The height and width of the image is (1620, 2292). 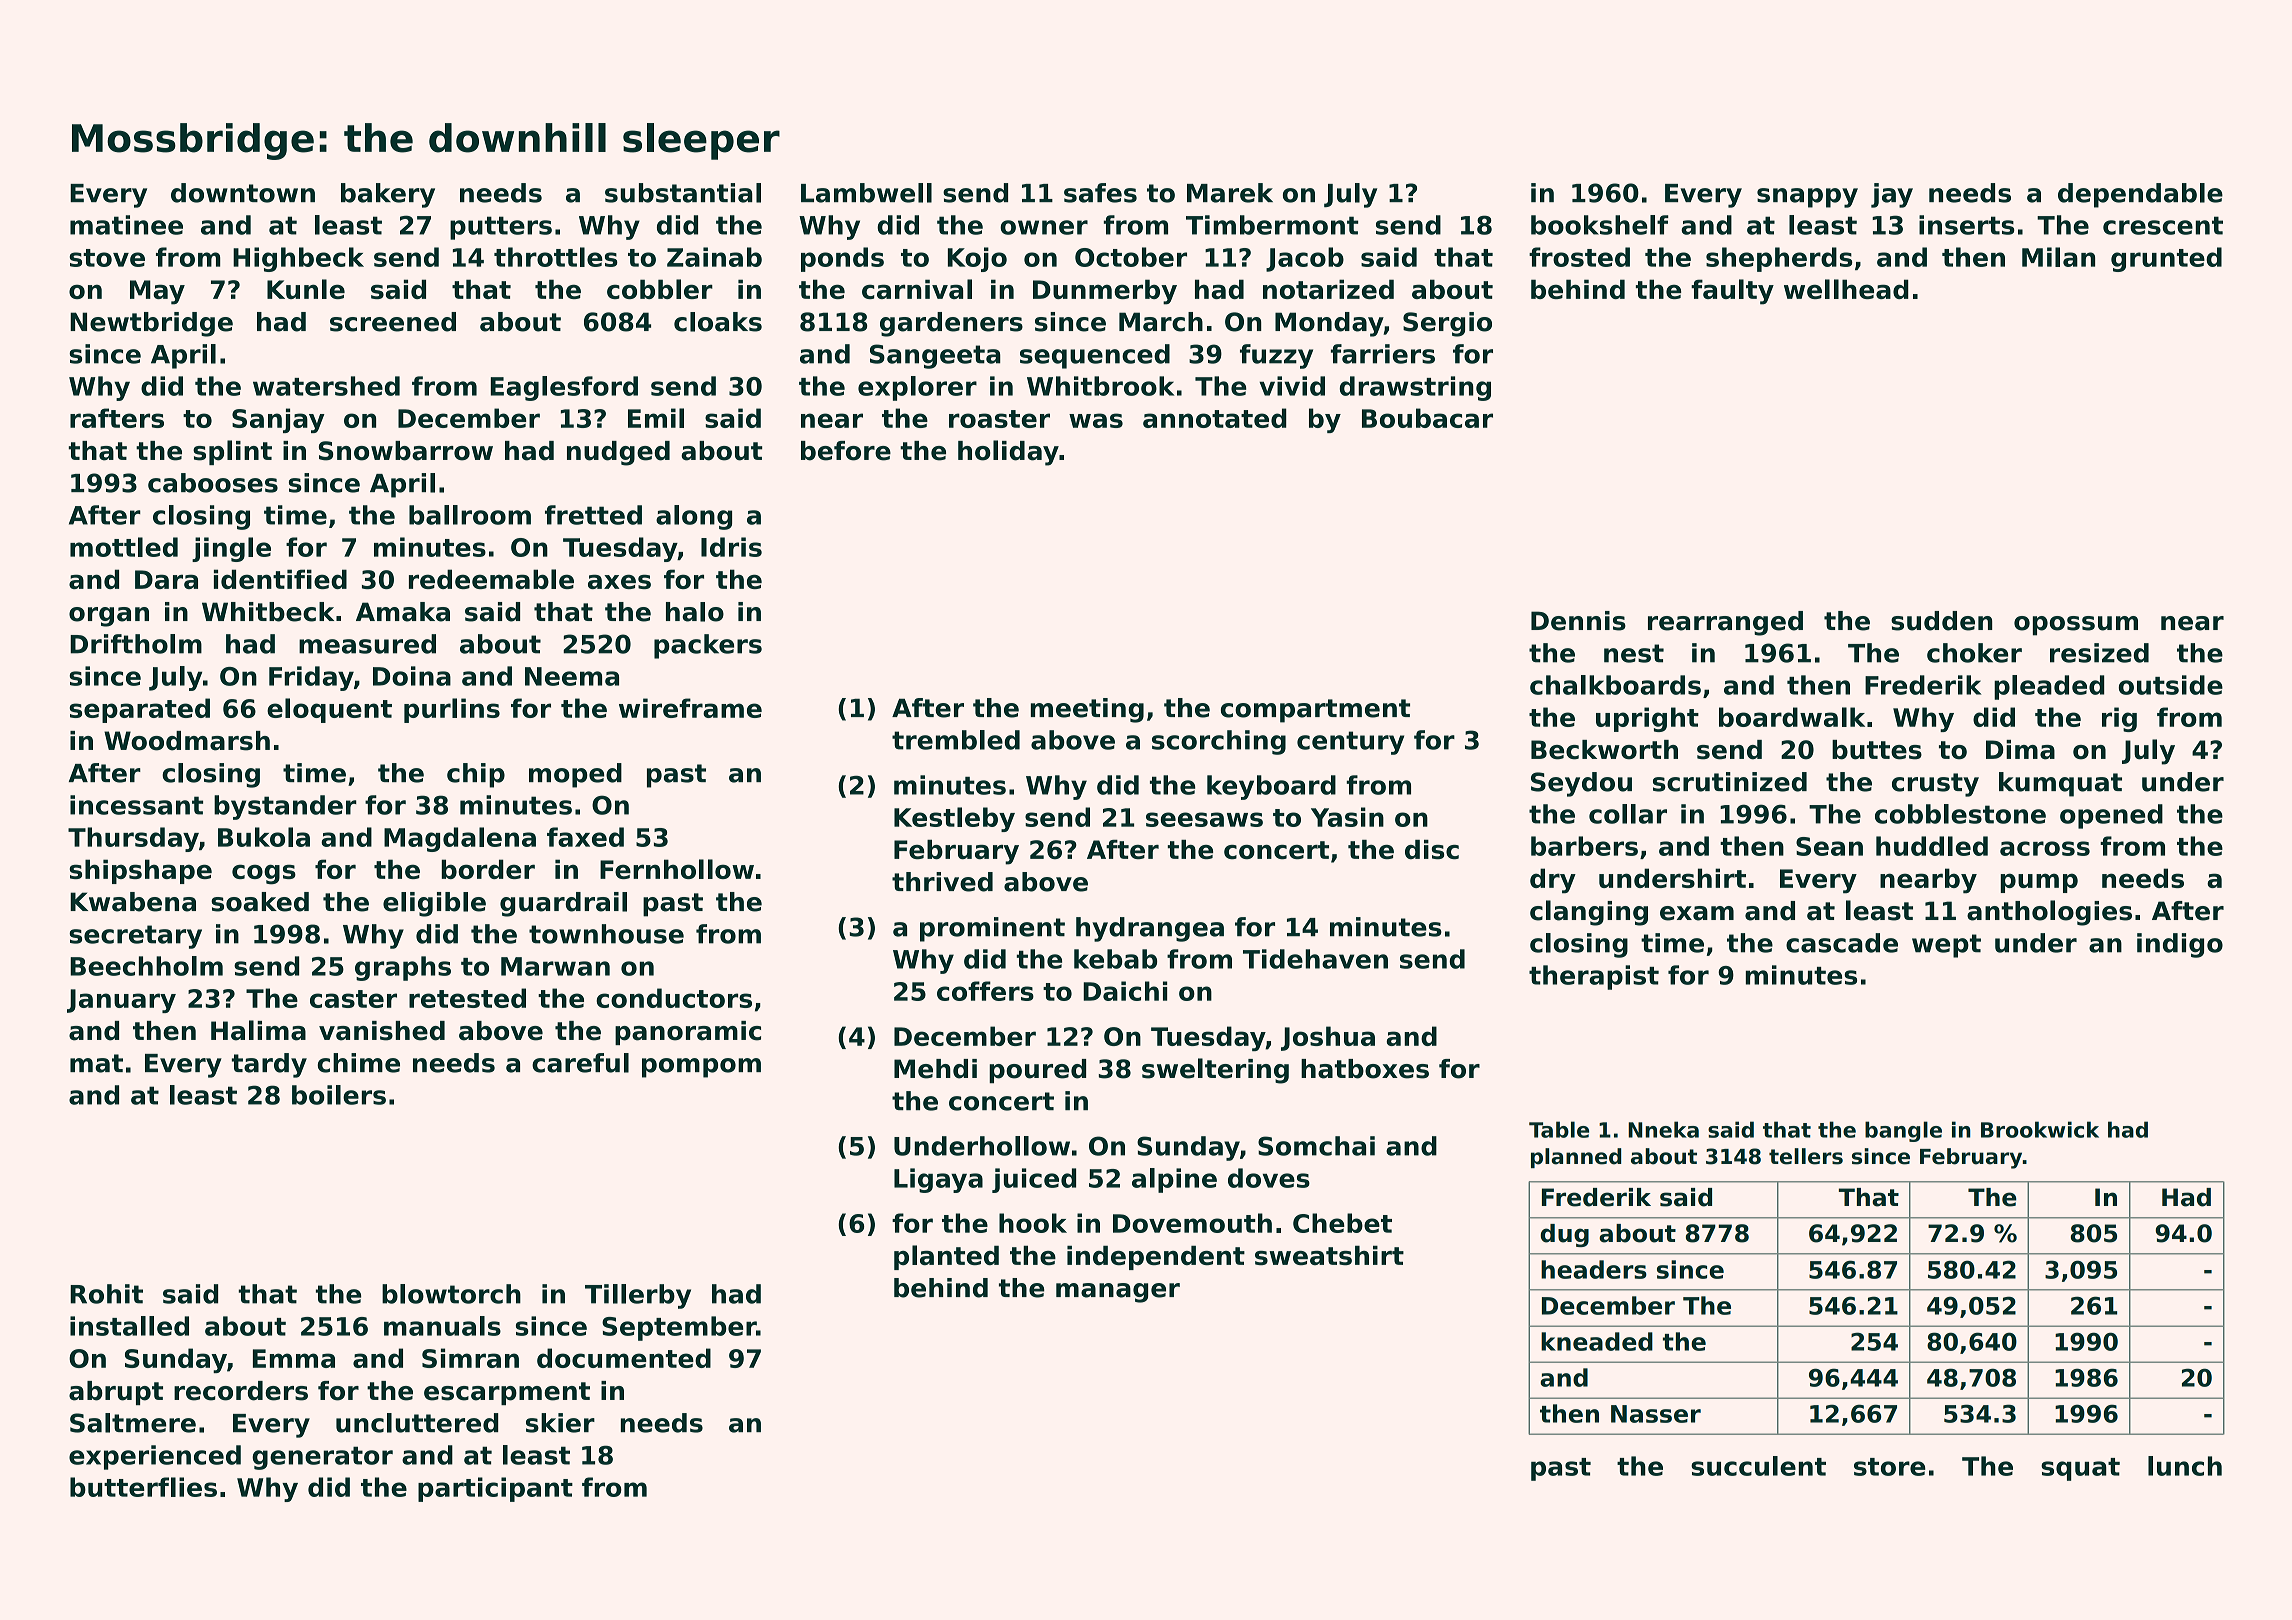 I want to click on eligible, so click(x=434, y=904).
